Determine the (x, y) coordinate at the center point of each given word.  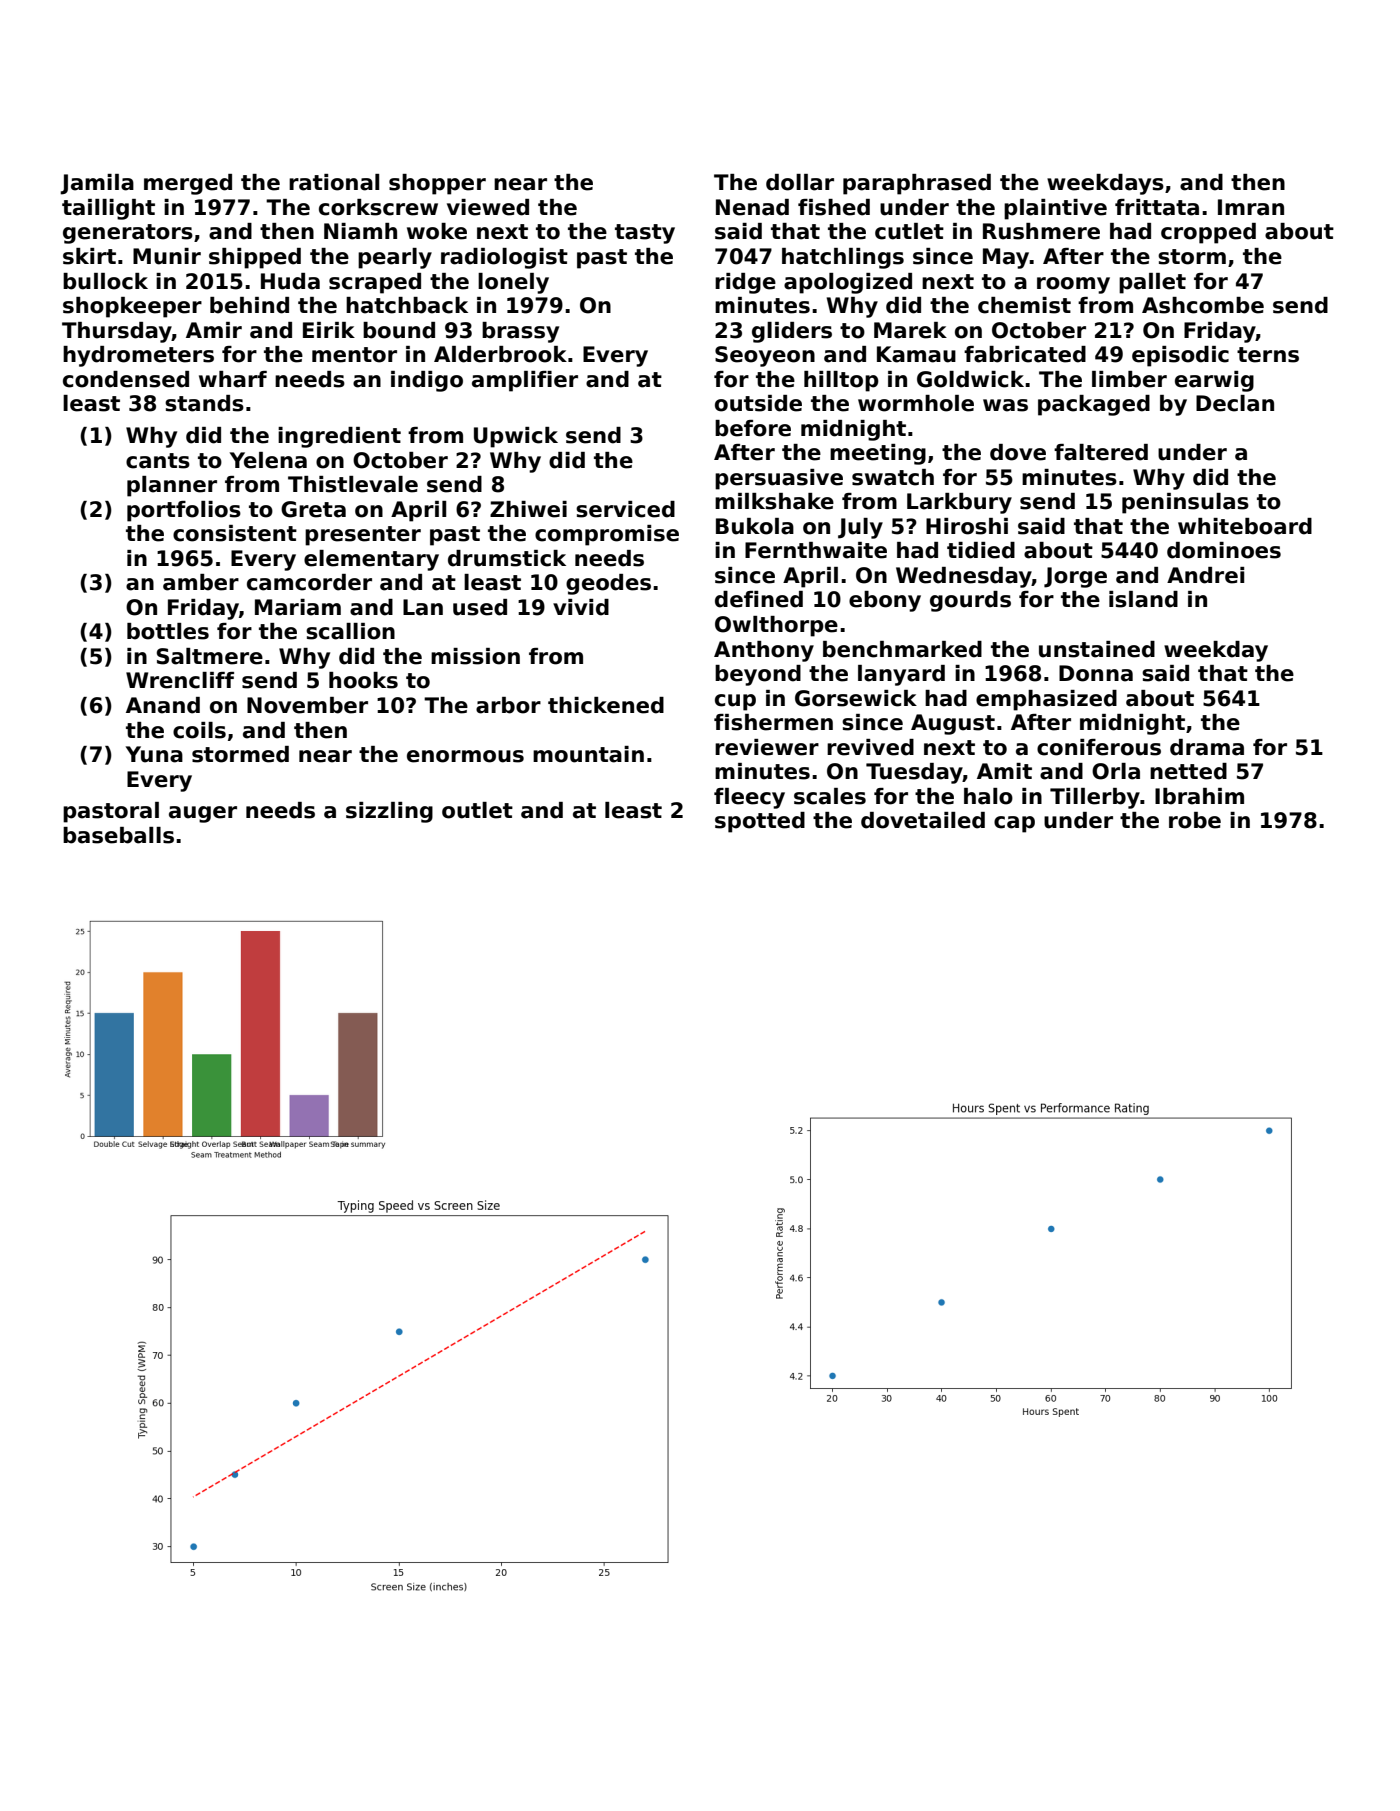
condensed (126, 379)
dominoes (1224, 550)
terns (1268, 355)
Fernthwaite (816, 550)
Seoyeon (765, 356)
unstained (1097, 649)
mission (475, 656)
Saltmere (210, 656)
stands (204, 403)
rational (334, 182)
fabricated (1025, 354)
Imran (1251, 207)
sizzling (389, 812)
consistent (235, 533)
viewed (488, 207)
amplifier (525, 381)
